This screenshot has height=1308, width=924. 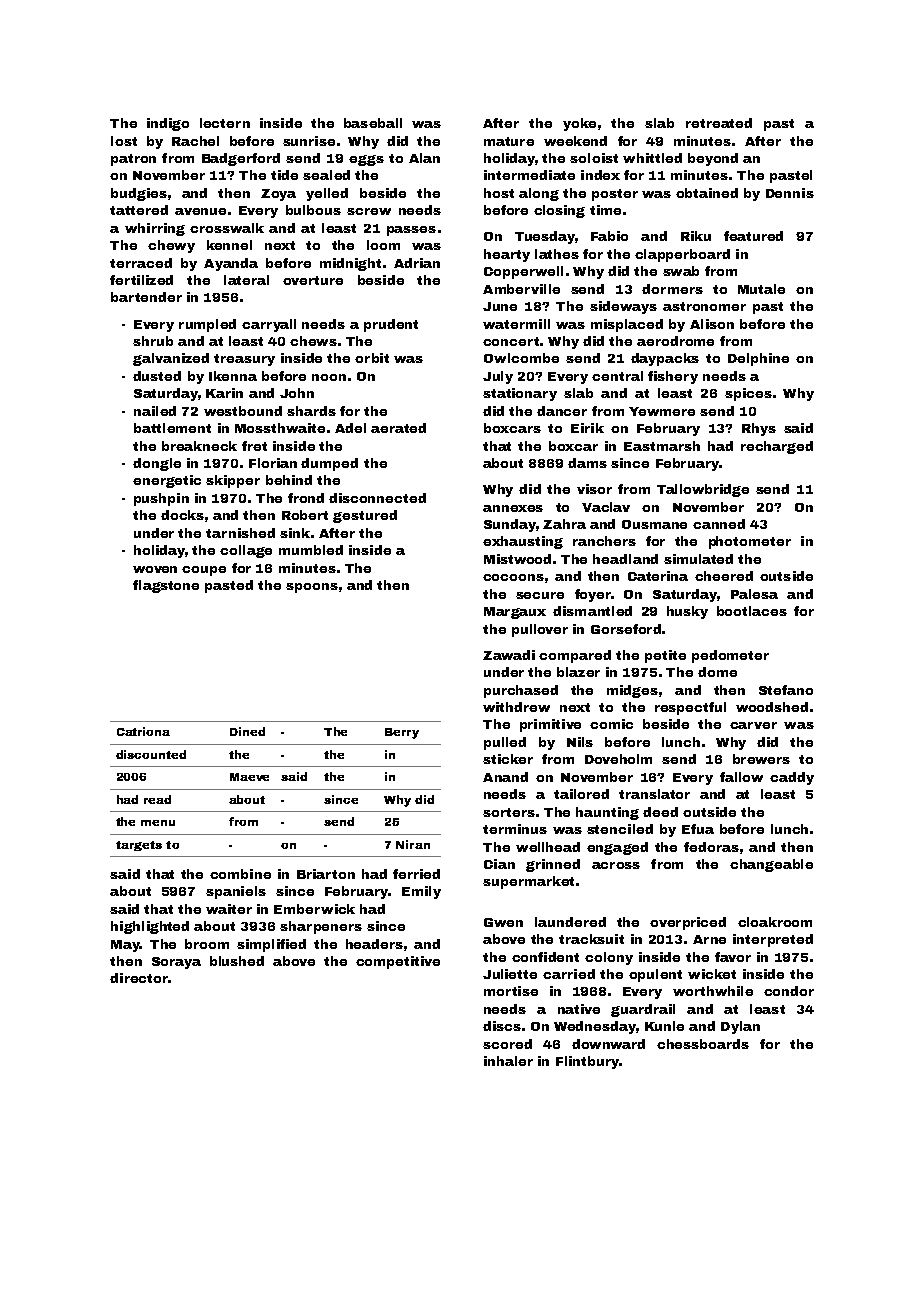 I want to click on photometer, so click(x=750, y=542).
